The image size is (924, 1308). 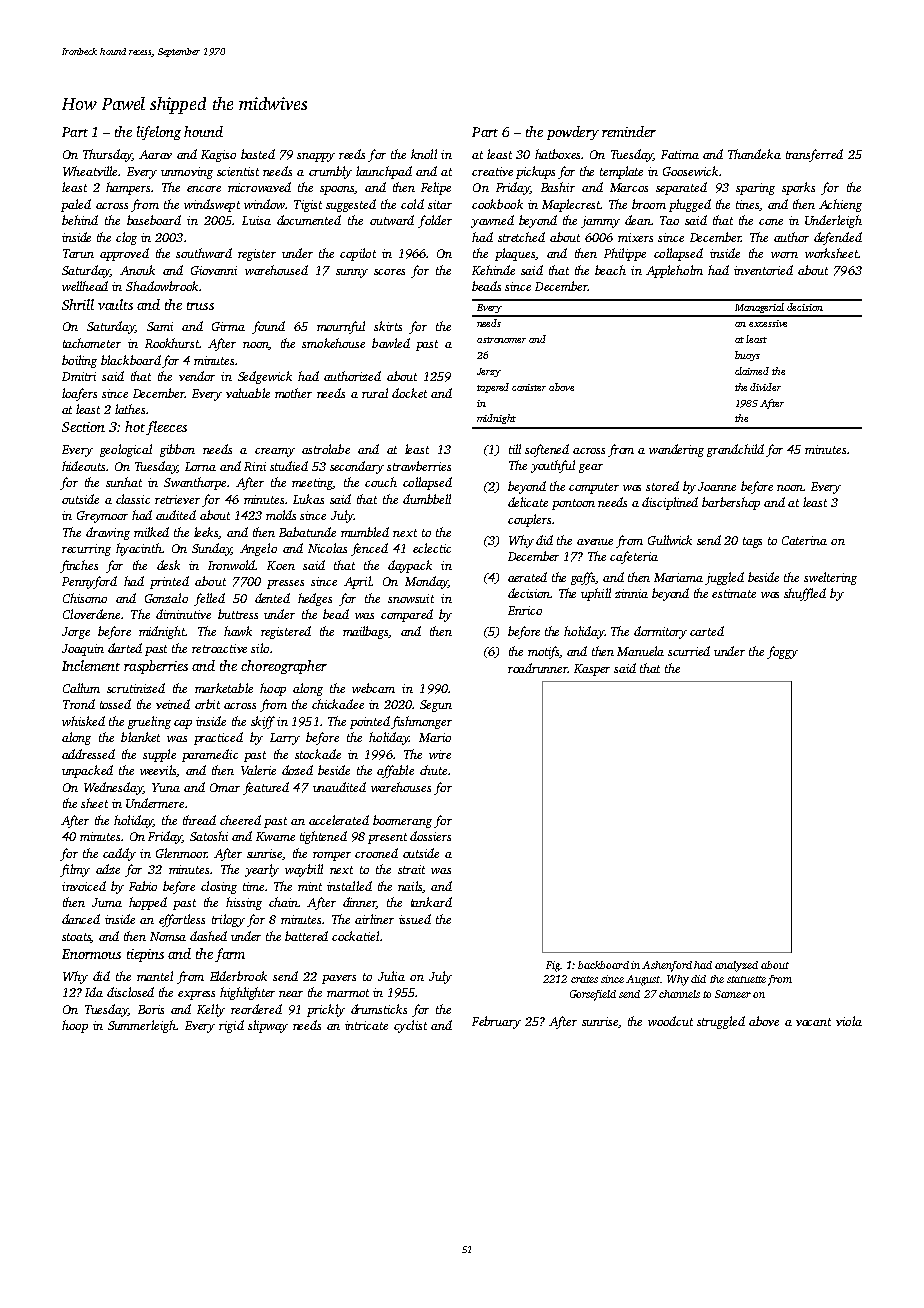 What do you see at coordinates (79, 361) in the image?
I see `boiling` at bounding box center [79, 361].
